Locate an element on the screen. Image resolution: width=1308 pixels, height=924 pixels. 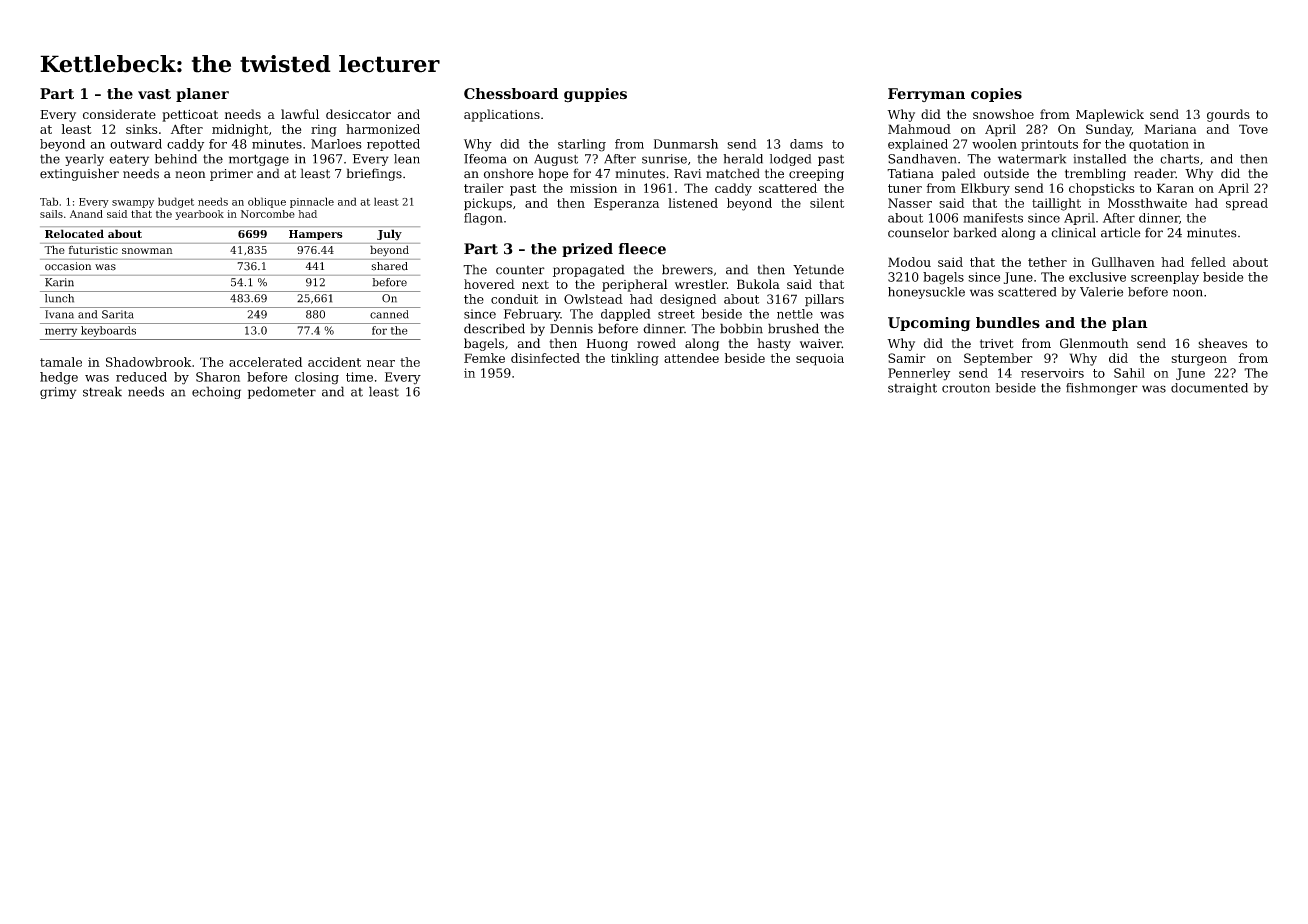
echoing is located at coordinates (216, 392).
